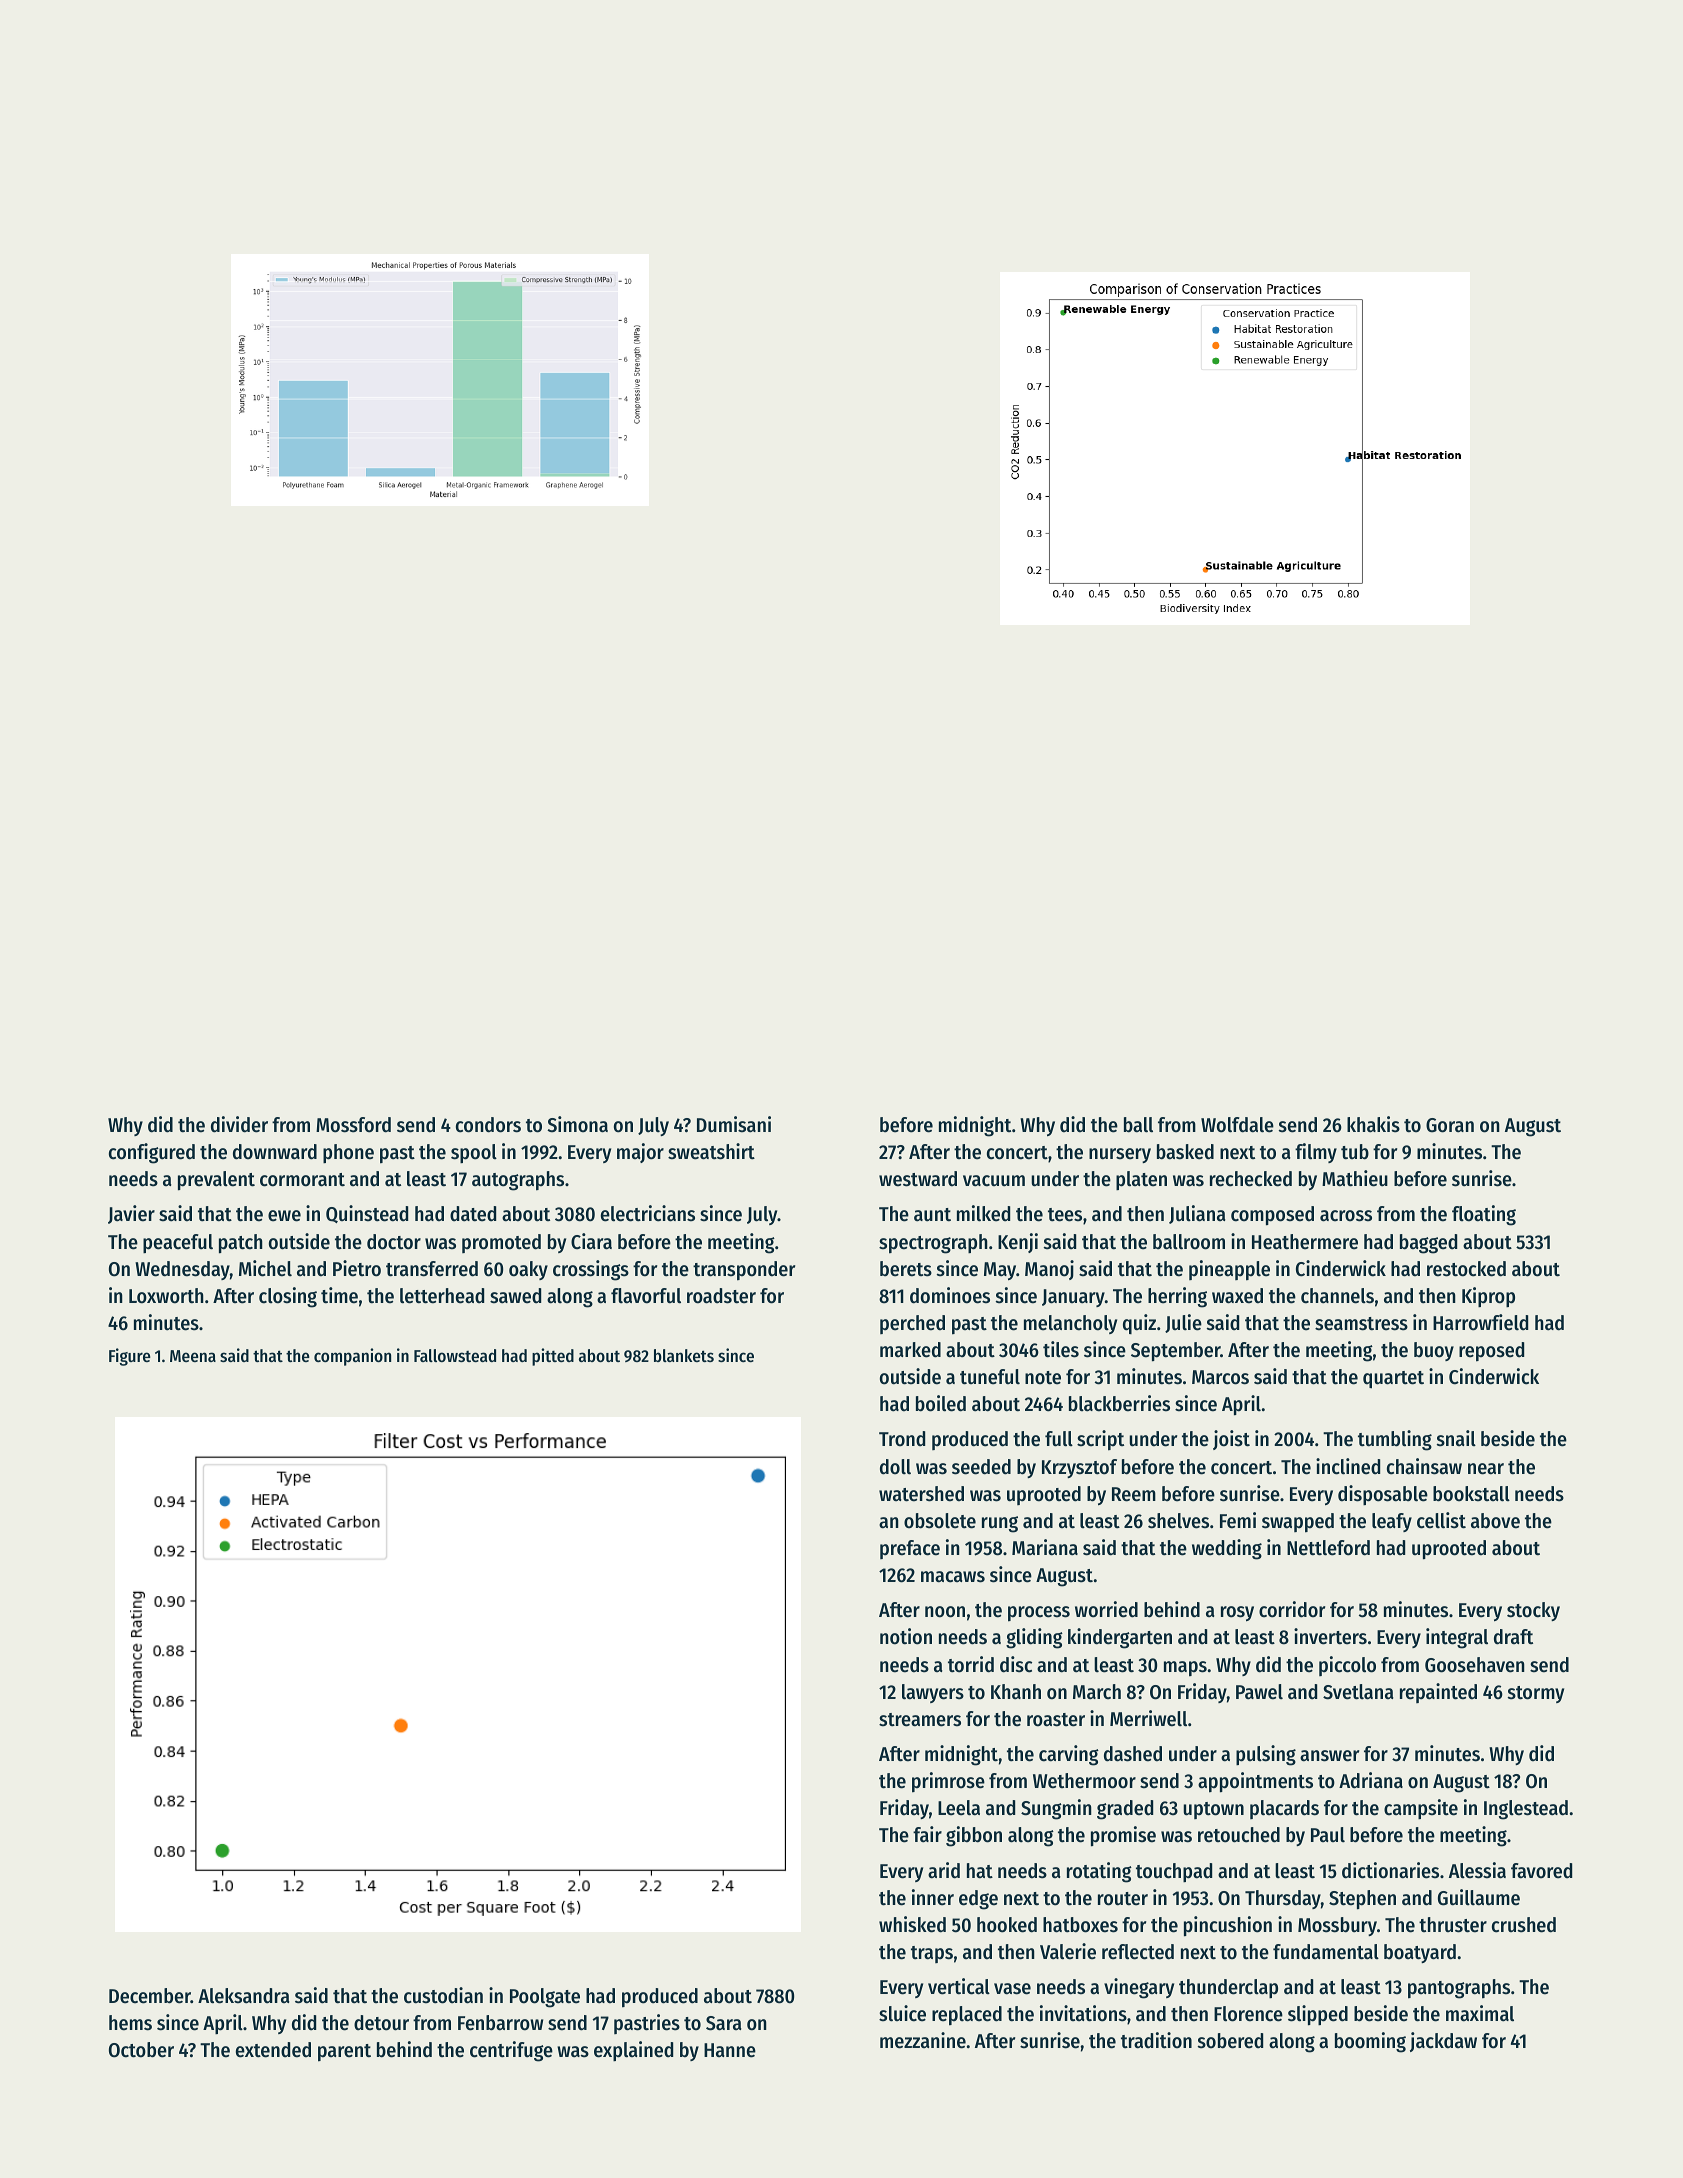 This page has width=1683, height=2178. What do you see at coordinates (1480, 1322) in the page?
I see `Harrowfield` at bounding box center [1480, 1322].
